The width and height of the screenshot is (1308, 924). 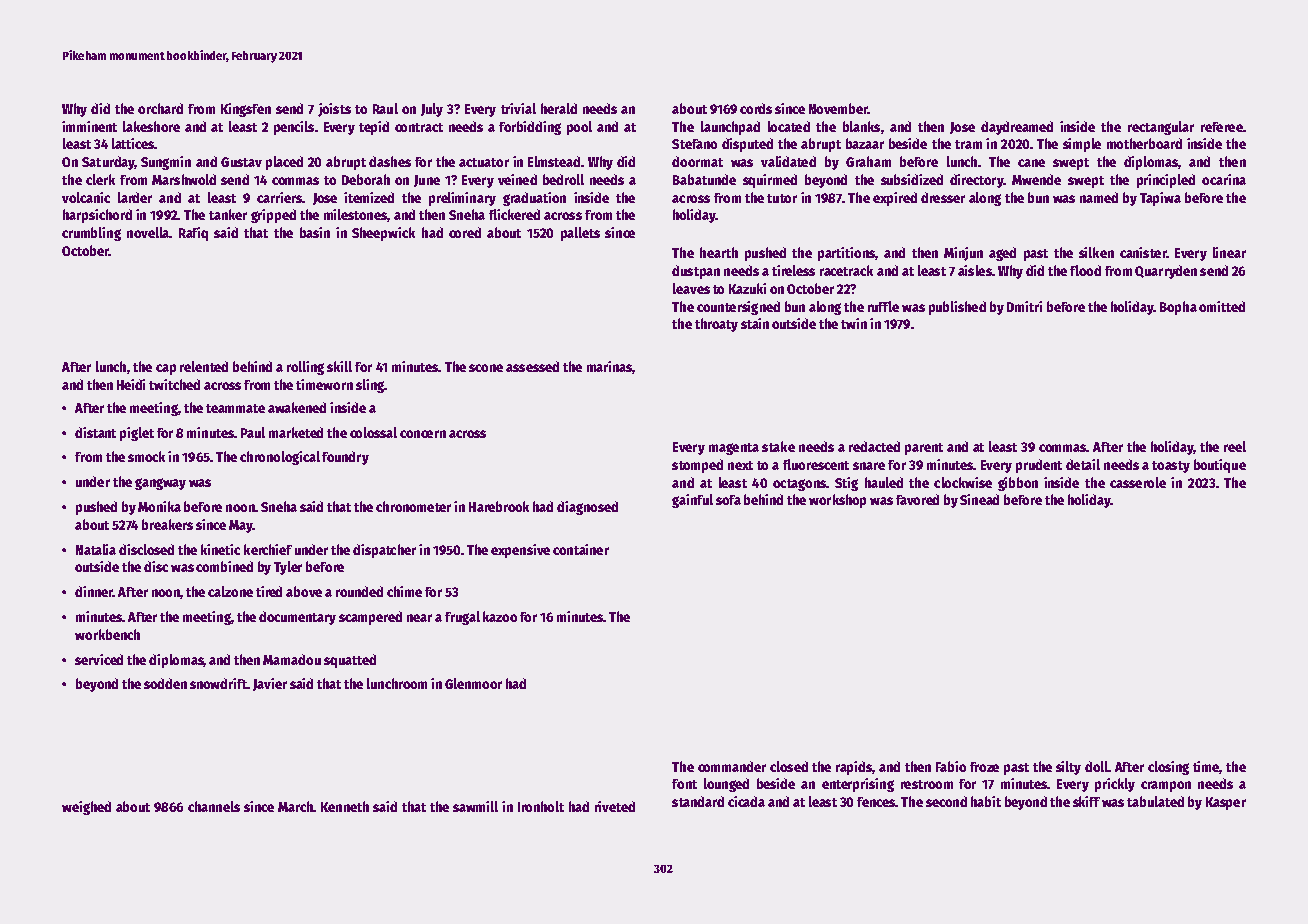 What do you see at coordinates (979, 499) in the screenshot?
I see `Sinead` at bounding box center [979, 499].
